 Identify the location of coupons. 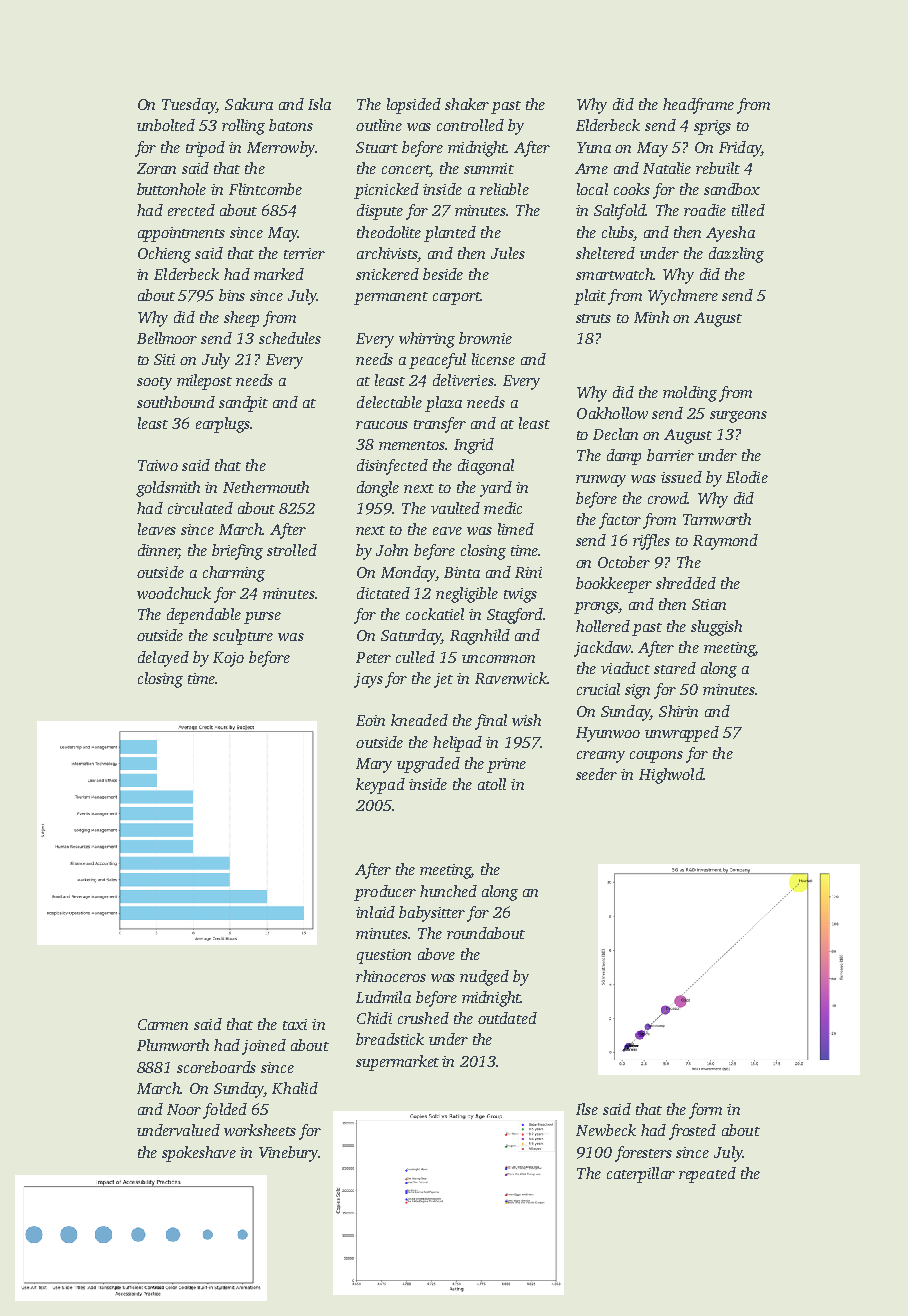
(656, 757).
